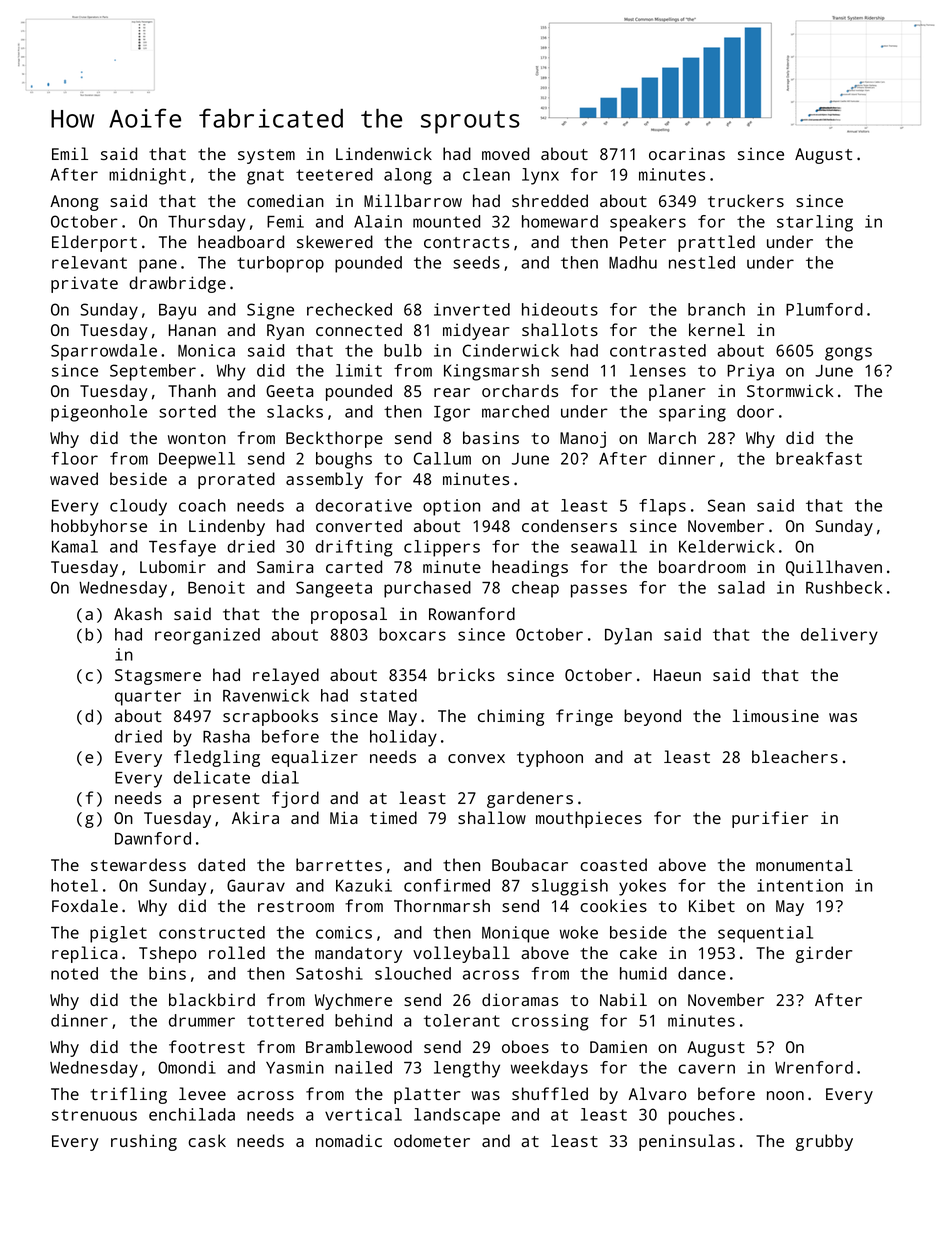 The image size is (952, 1233). I want to click on Peter, so click(643, 242).
